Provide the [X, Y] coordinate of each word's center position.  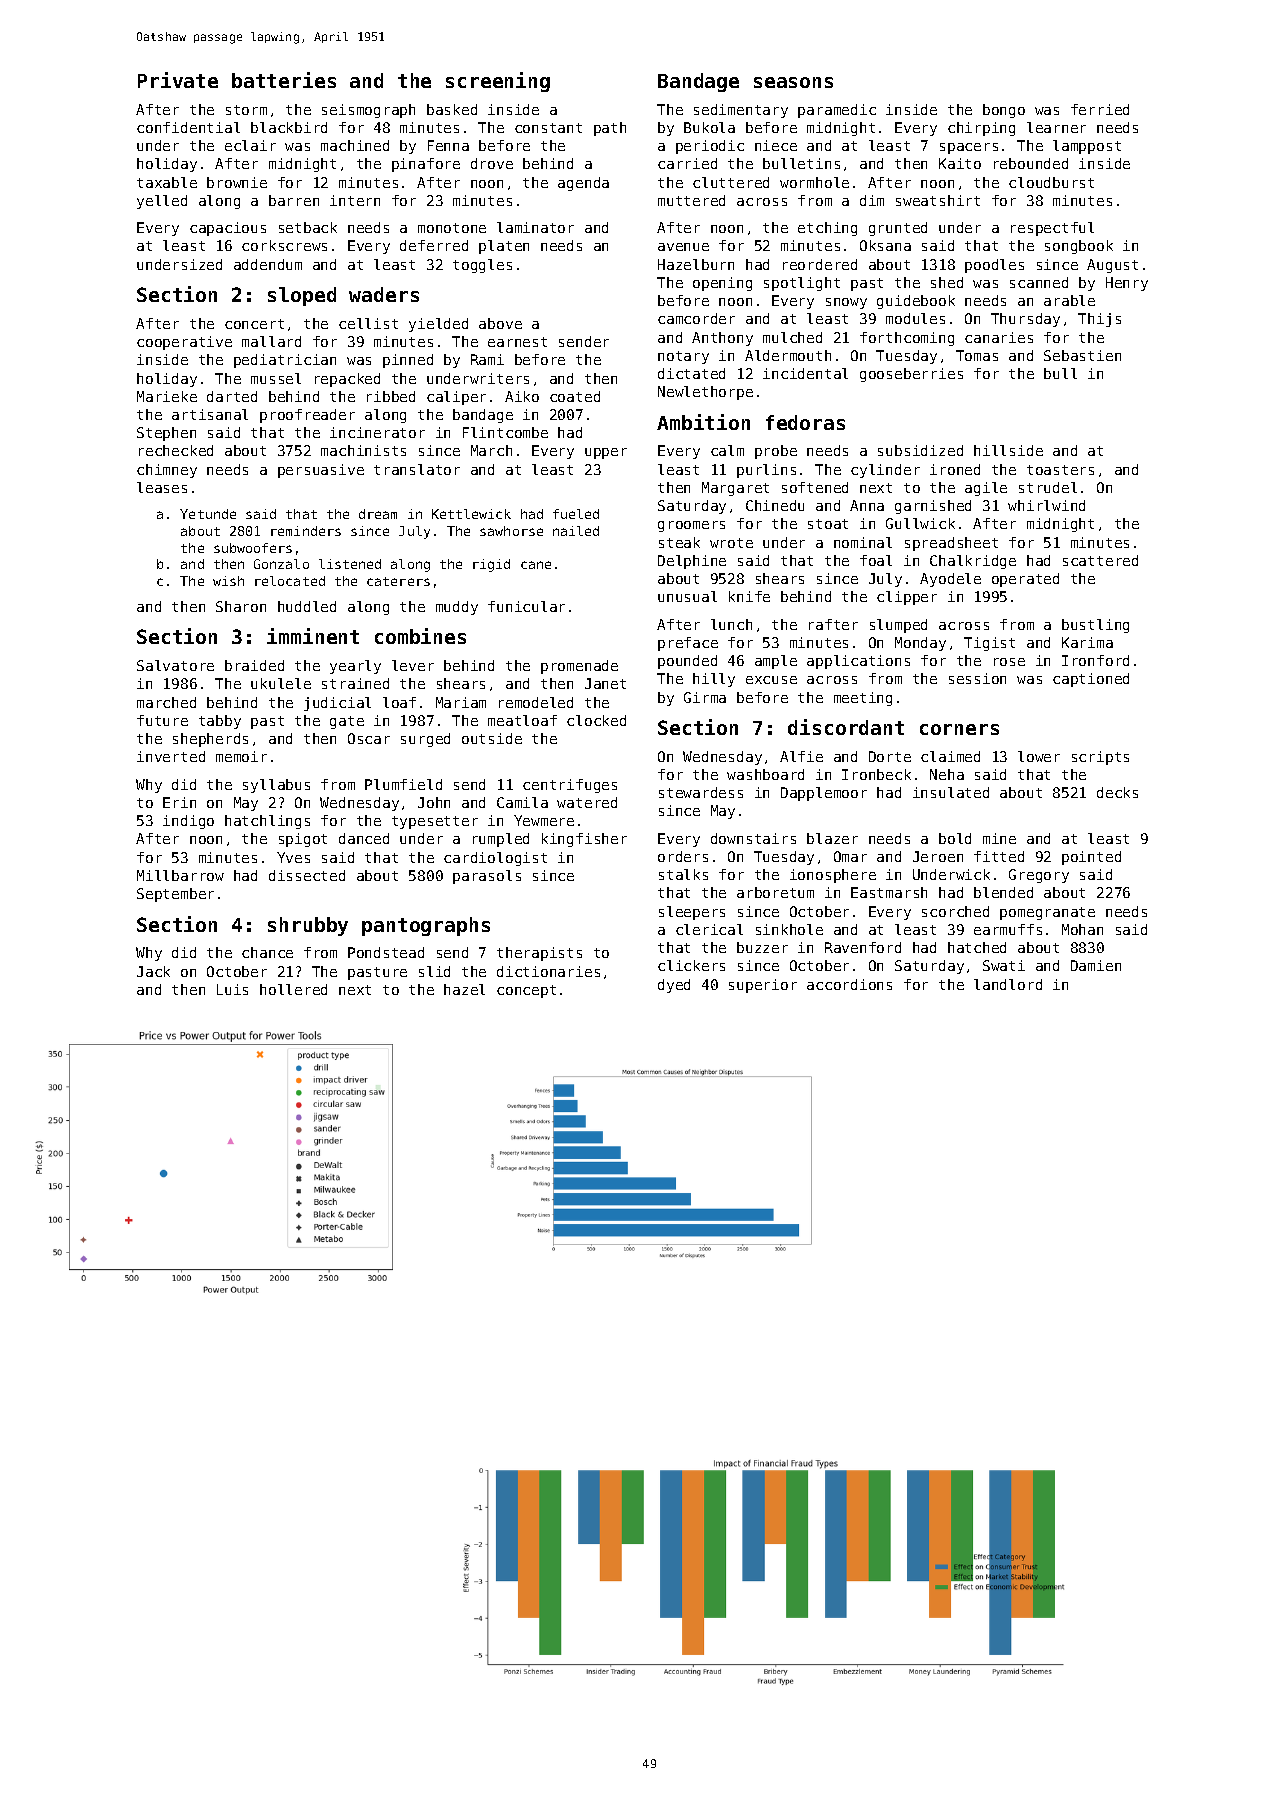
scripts [1100, 758]
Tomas [977, 355]
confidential [188, 127]
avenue [683, 247]
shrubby [308, 926]
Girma [705, 697]
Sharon [241, 606]
